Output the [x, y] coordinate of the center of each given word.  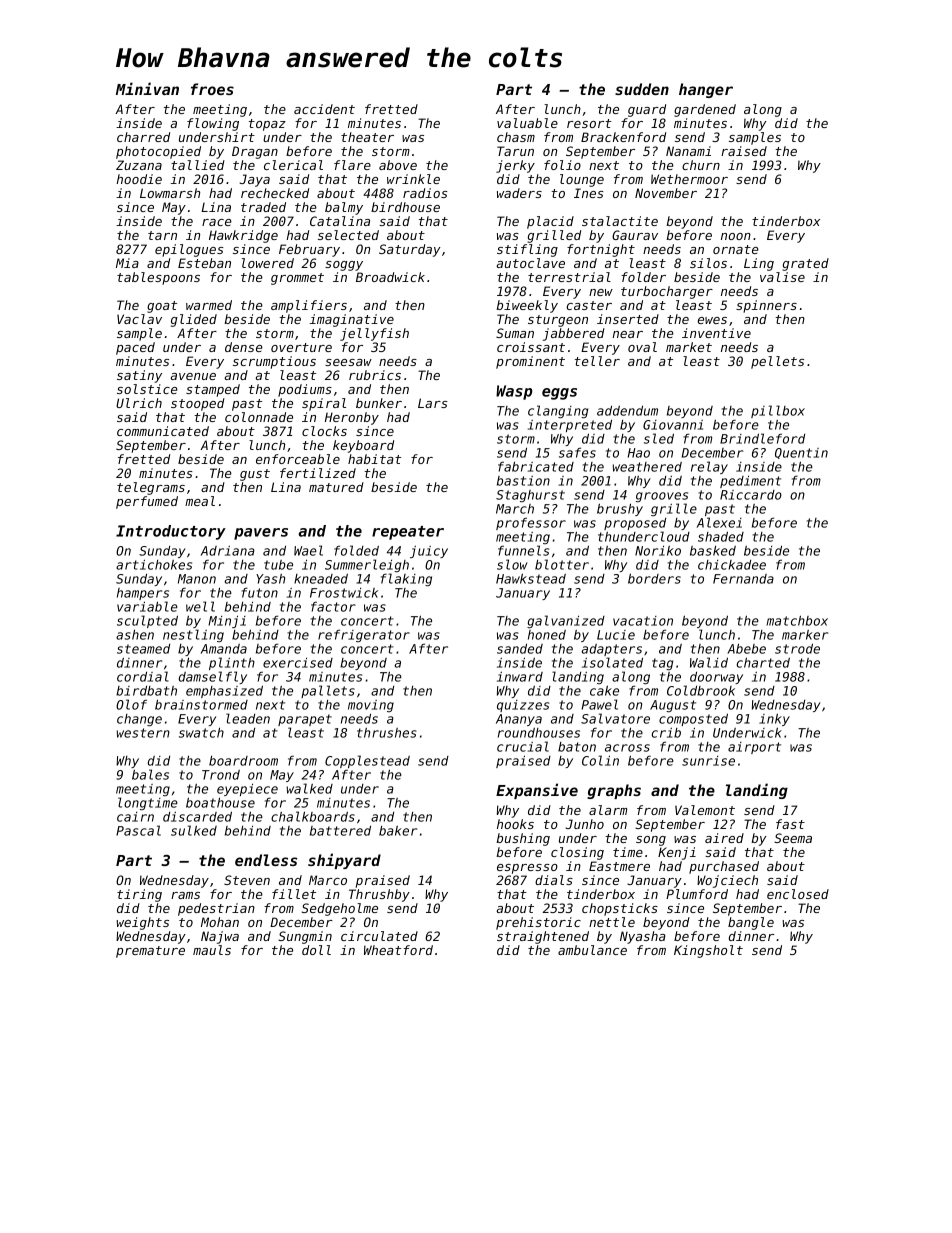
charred [143, 137]
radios [425, 193]
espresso [527, 869]
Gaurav [635, 235]
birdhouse [405, 207]
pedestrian [216, 909]
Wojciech [727, 881]
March [515, 509]
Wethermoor [689, 179]
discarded [197, 816]
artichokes [154, 564]
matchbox [797, 620]
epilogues [189, 250]
